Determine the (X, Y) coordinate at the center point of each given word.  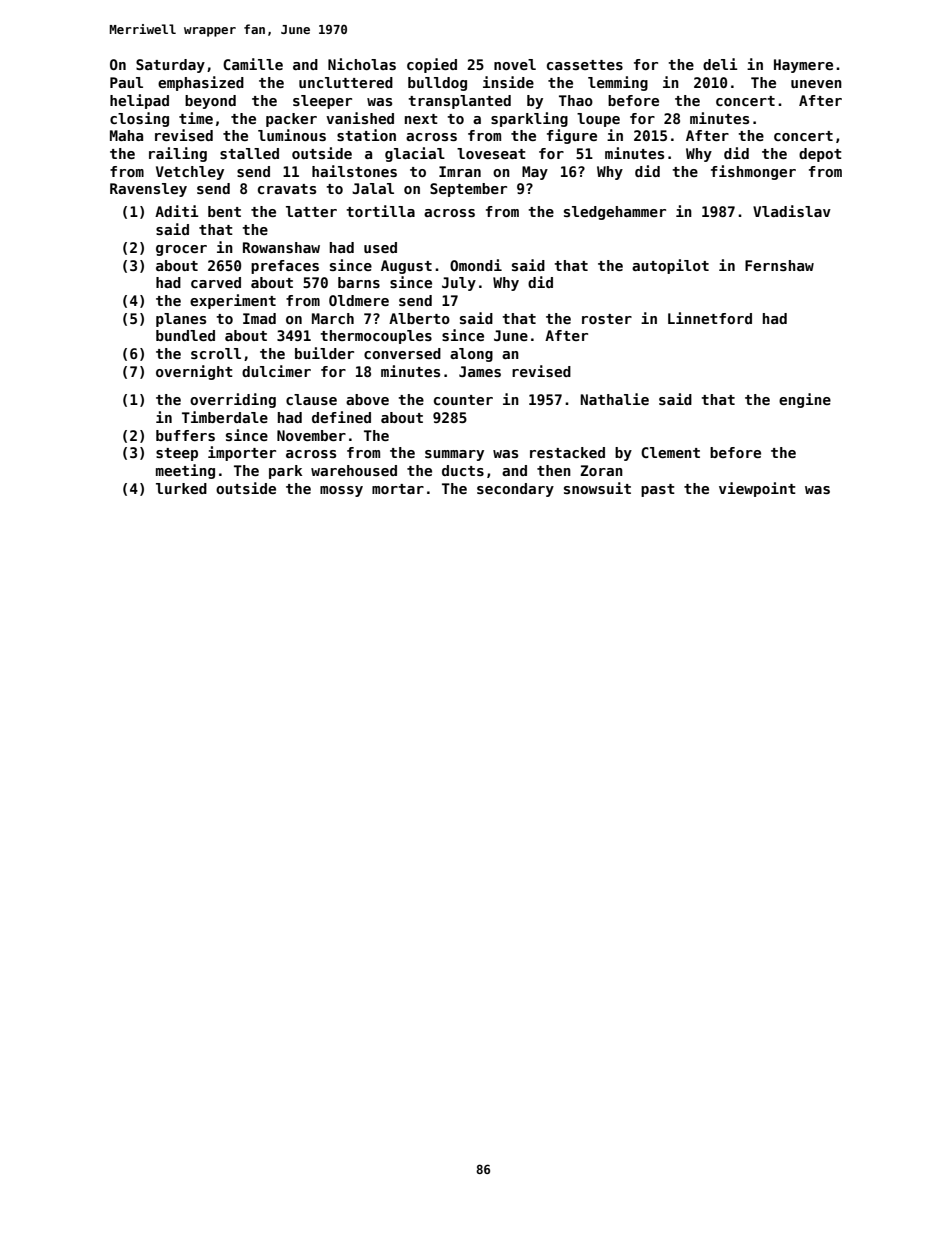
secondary (515, 490)
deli (720, 64)
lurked (181, 488)
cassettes (585, 65)
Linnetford (710, 318)
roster (607, 319)
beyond (210, 102)
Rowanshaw (281, 247)
